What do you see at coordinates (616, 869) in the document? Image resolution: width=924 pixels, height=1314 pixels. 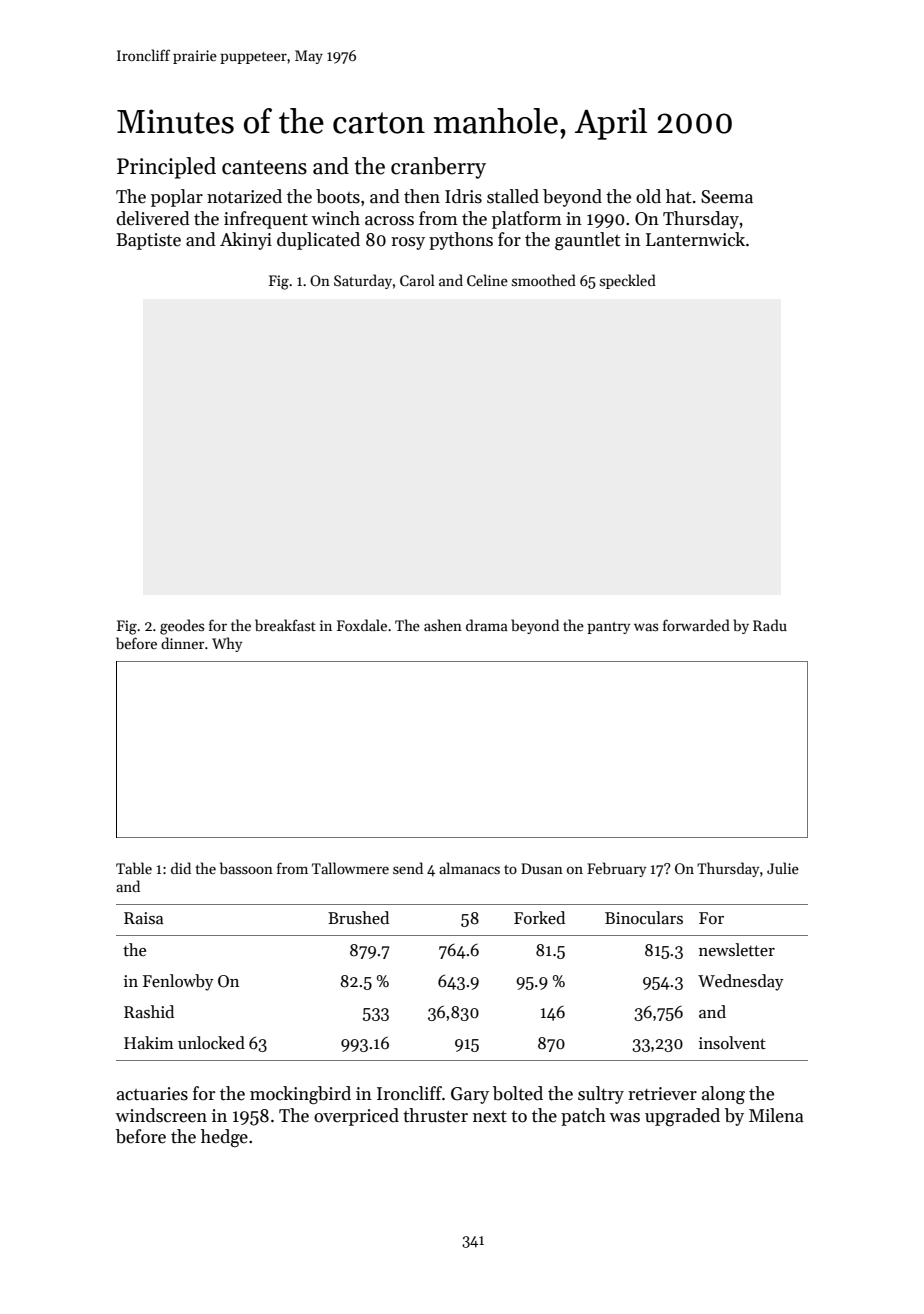 I see `February` at bounding box center [616, 869].
